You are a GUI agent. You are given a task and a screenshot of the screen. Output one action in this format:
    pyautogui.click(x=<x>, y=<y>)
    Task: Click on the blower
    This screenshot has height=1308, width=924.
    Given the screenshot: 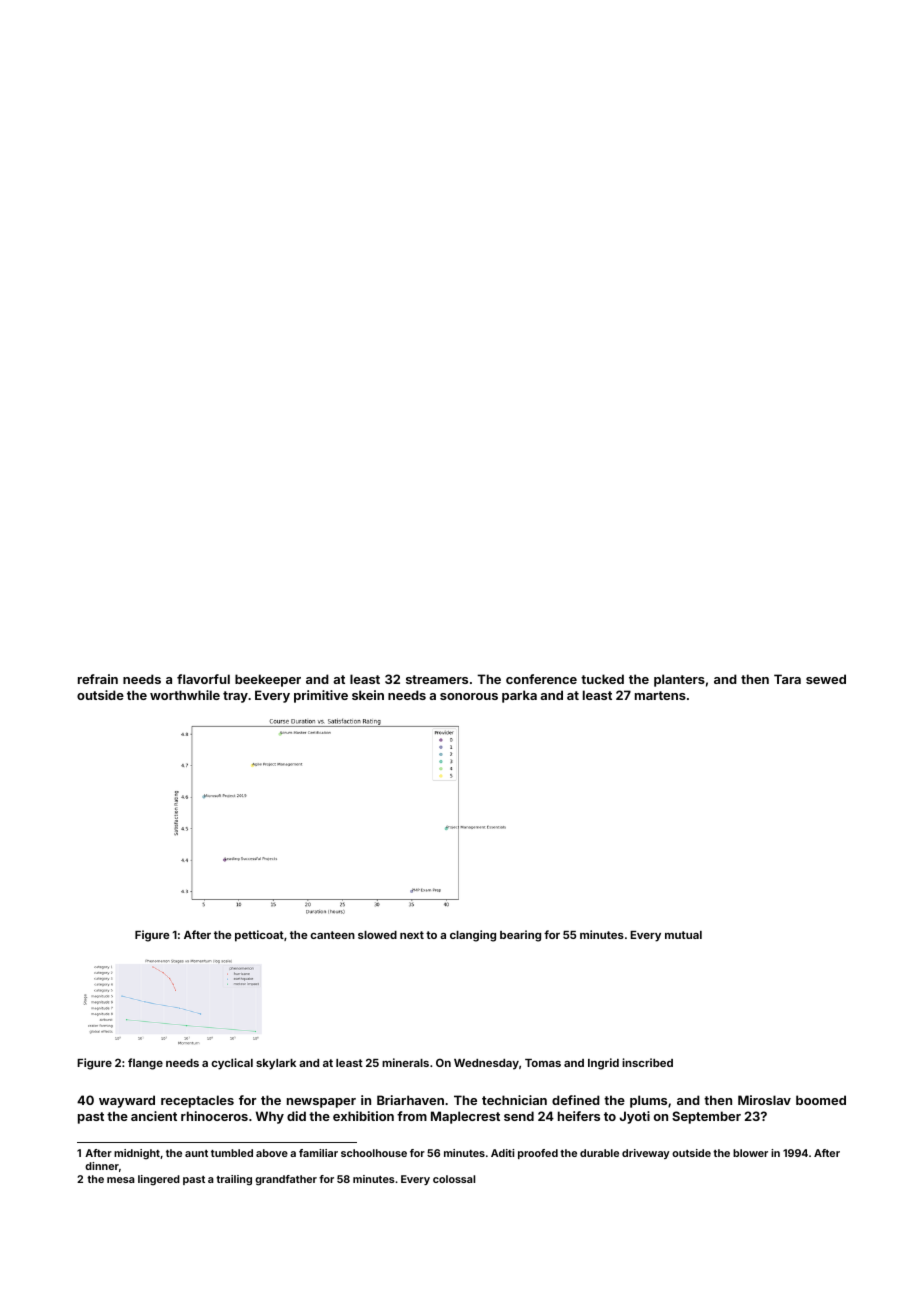 What is the action you would take?
    pyautogui.click(x=750, y=1153)
